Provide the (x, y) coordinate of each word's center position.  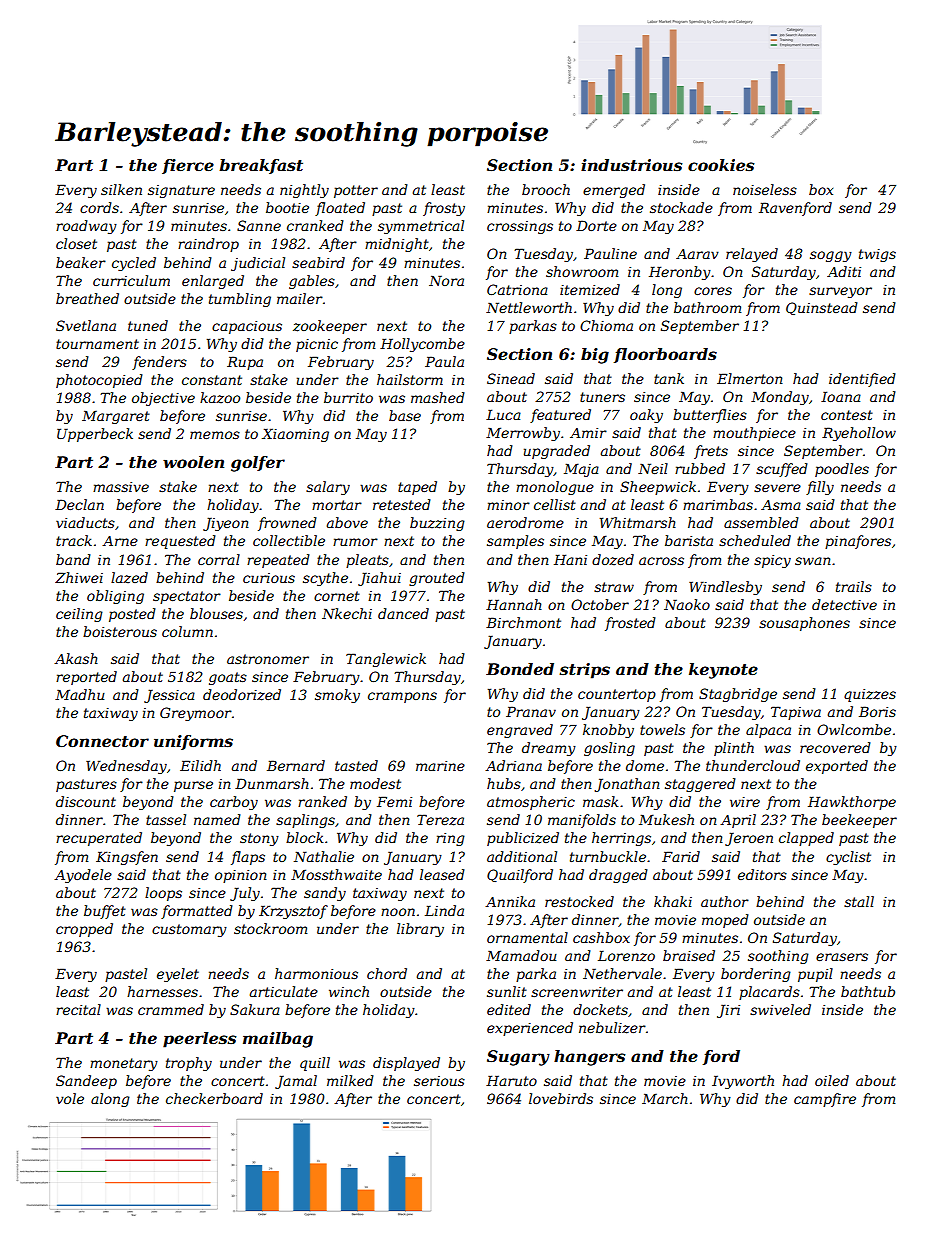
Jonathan (627, 785)
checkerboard (214, 1098)
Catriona (517, 289)
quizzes (870, 695)
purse (193, 786)
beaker (81, 262)
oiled (832, 1080)
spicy (772, 561)
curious (269, 578)
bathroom (707, 307)
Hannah (514, 604)
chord (387, 973)
